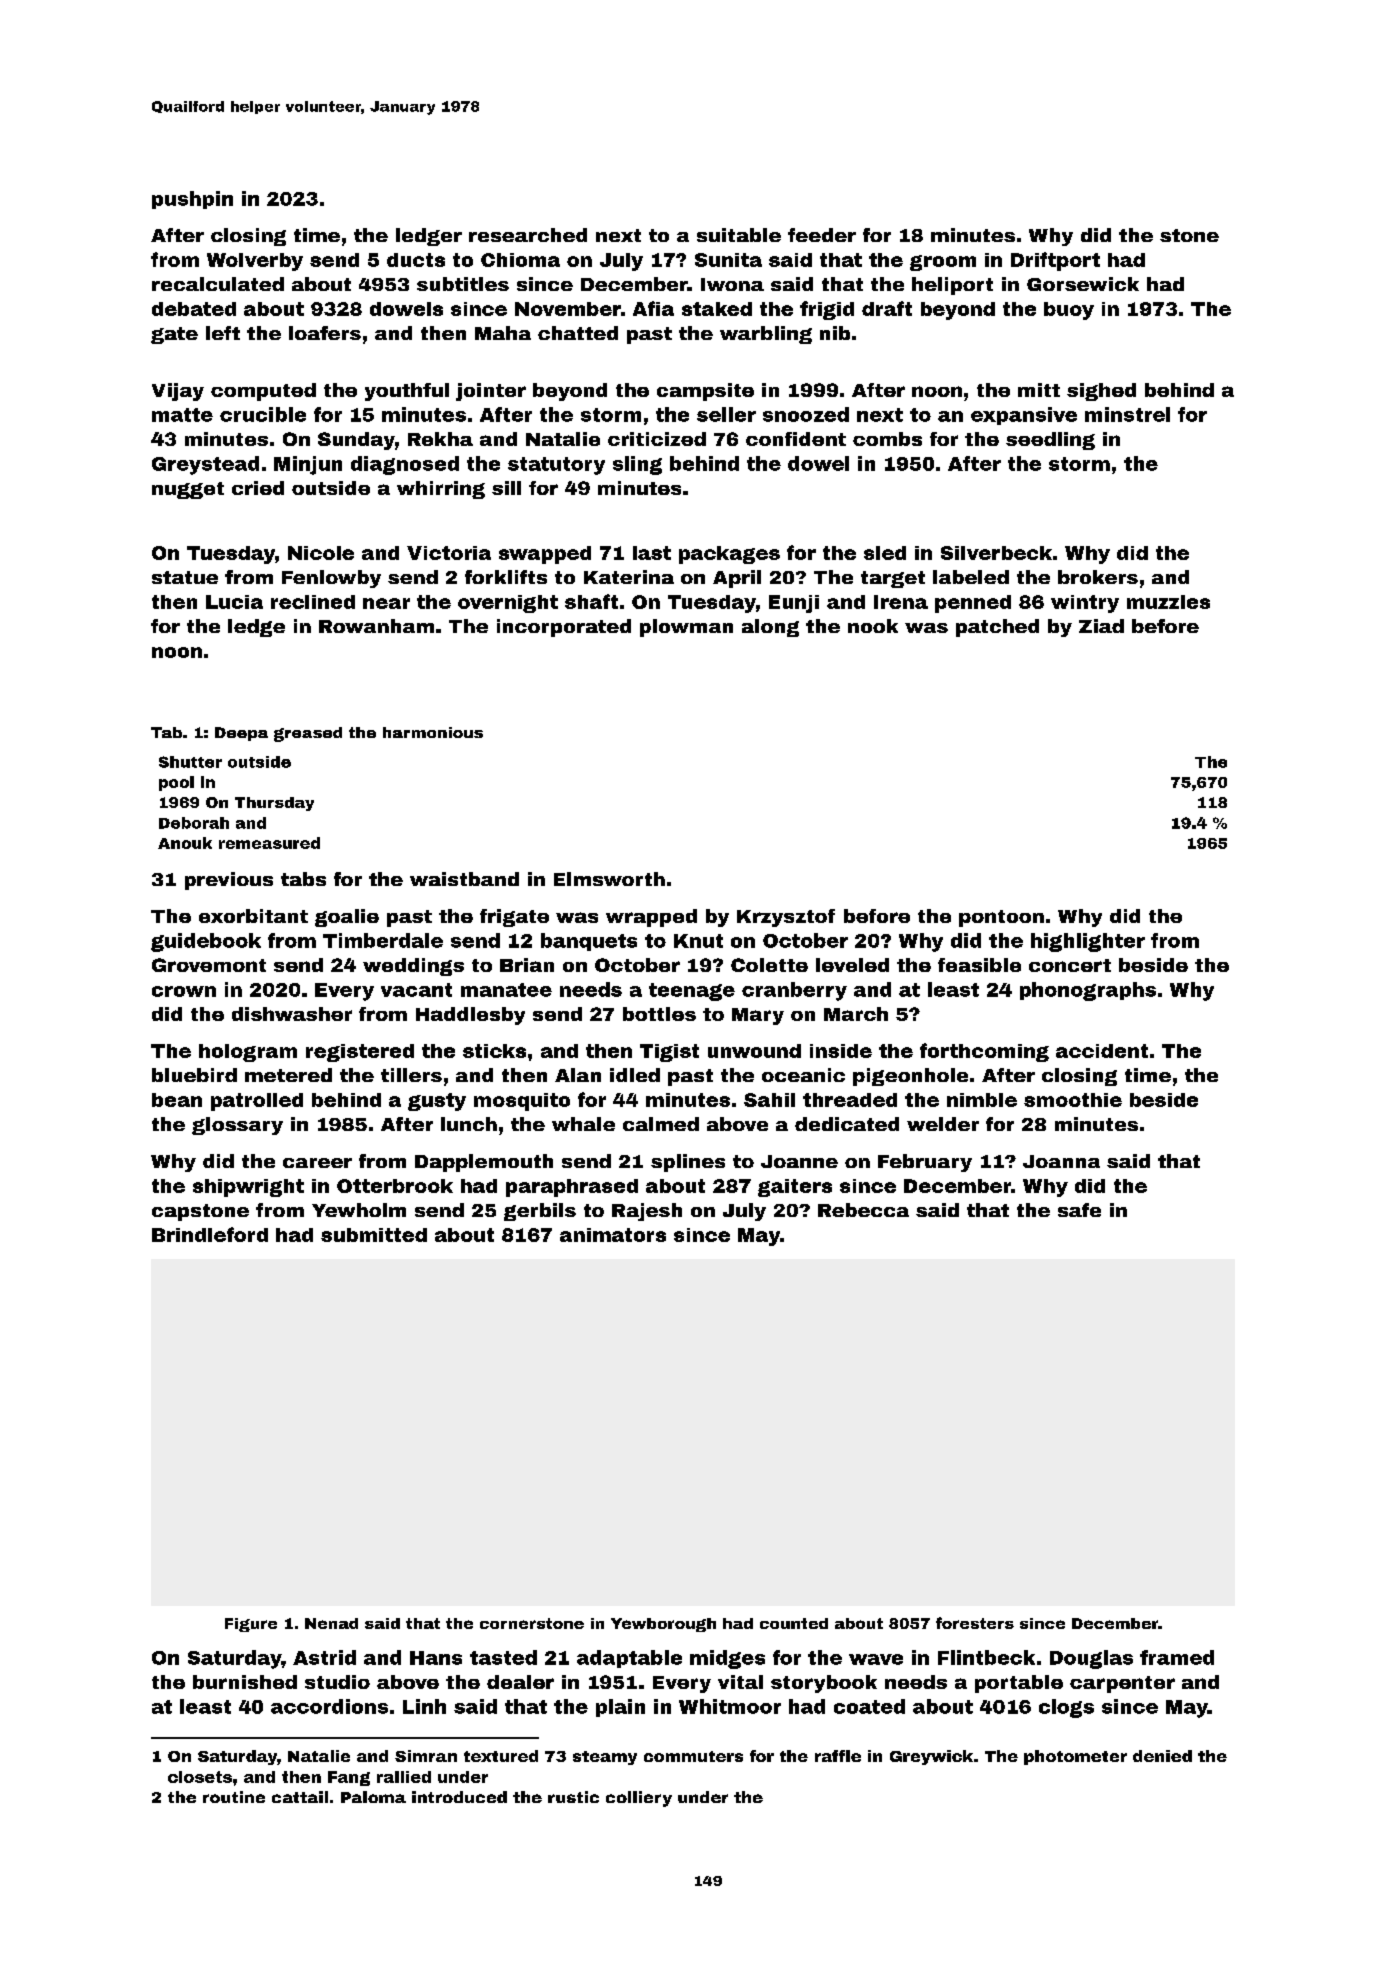  I want to click on Brindleford, so click(210, 1234).
